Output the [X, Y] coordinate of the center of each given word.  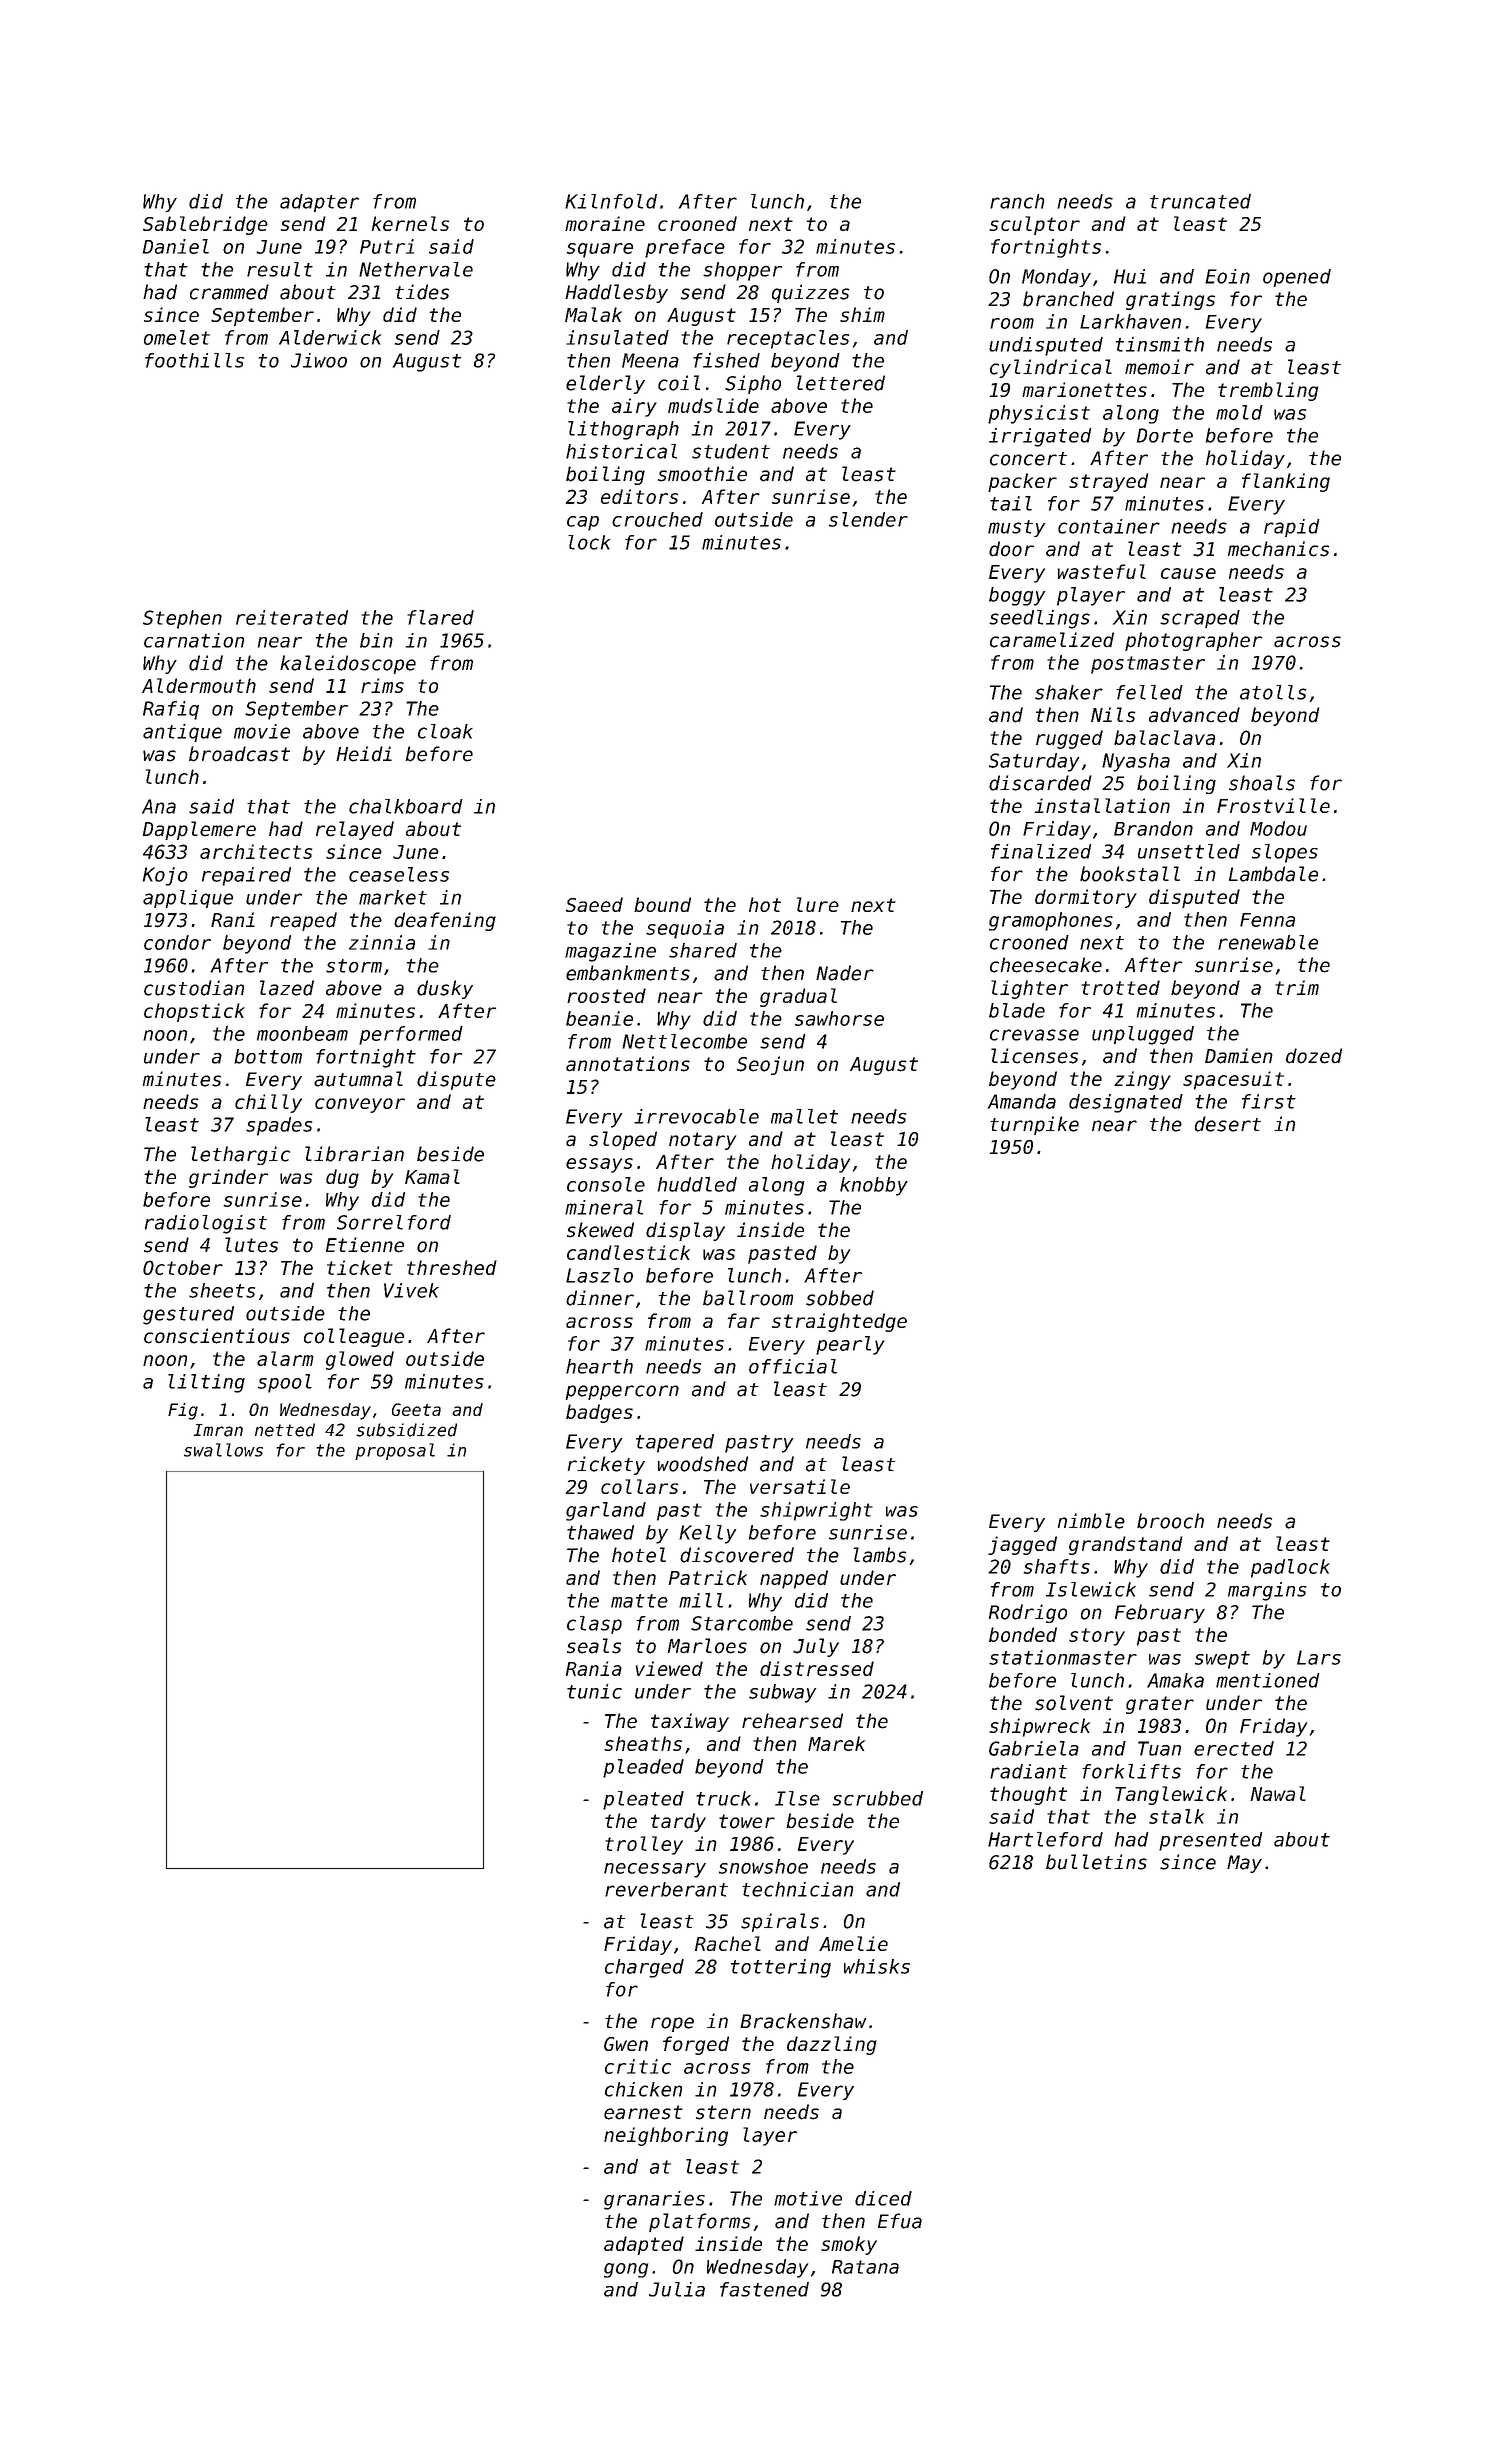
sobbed [840, 1298]
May [1244, 1864]
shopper [742, 271]
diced [883, 2198]
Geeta [416, 1409]
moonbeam [302, 1033]
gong [626, 2270]
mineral [604, 1207]
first [1269, 1101]
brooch [1170, 1521]
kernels [410, 223]
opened [1297, 278]
